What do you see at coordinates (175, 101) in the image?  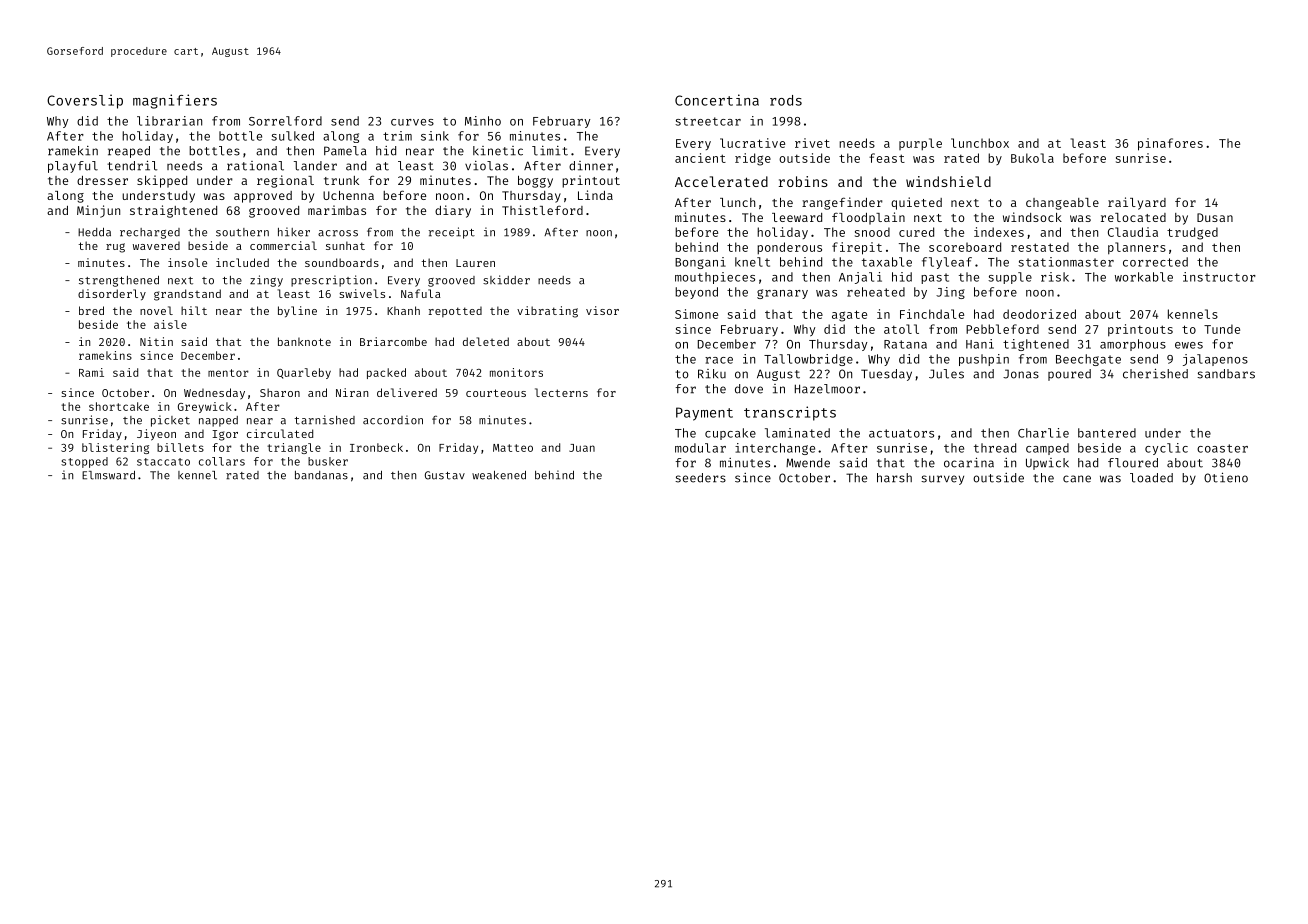 I see `magnifiers` at bounding box center [175, 101].
